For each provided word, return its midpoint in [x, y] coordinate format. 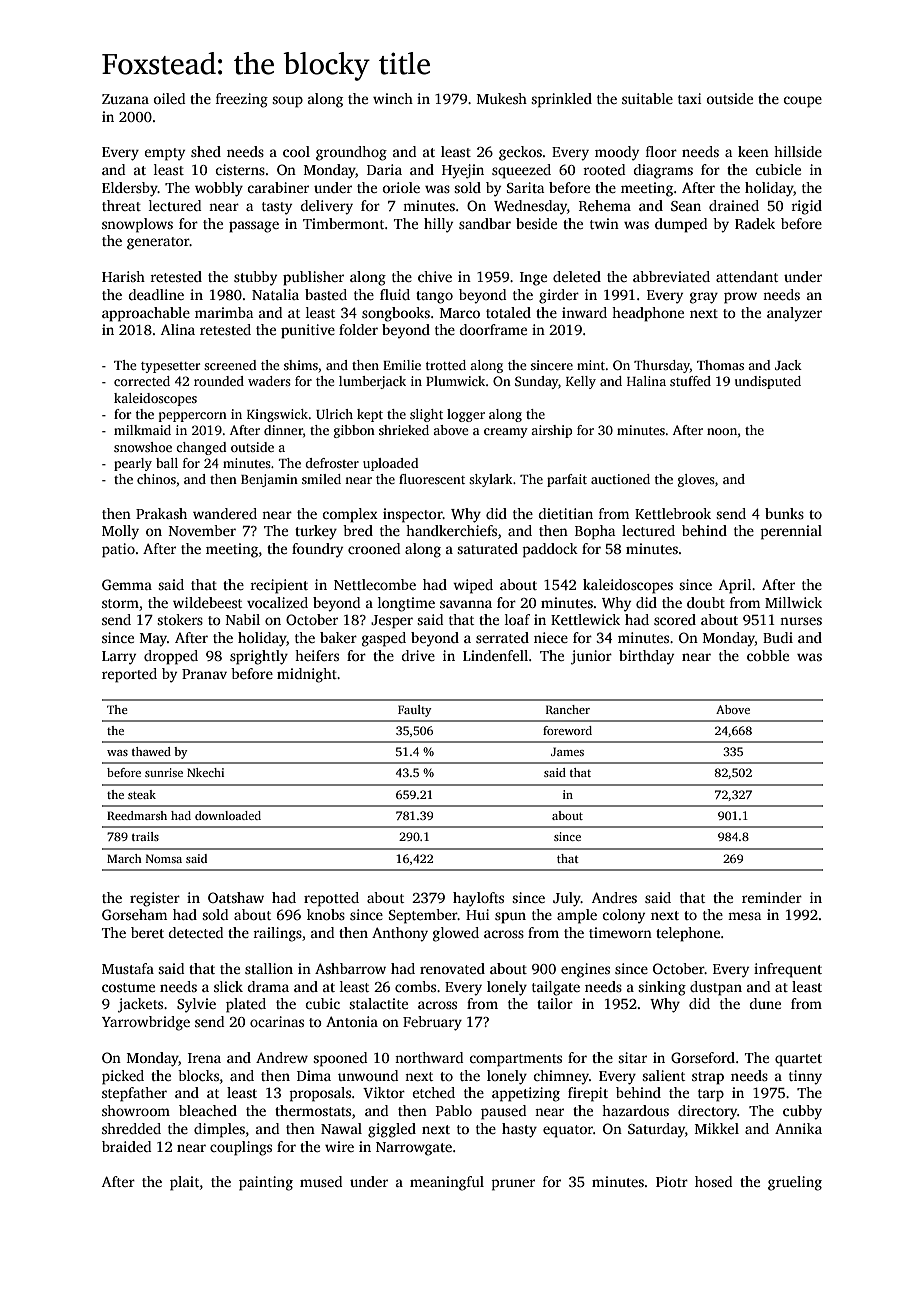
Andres [614, 897]
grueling [795, 1183]
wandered [225, 513]
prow [740, 298]
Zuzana [125, 99]
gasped [384, 639]
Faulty [415, 711]
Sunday [536, 382]
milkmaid [142, 430]
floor [661, 151]
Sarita [525, 187]
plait [185, 1183]
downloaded [228, 815]
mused [321, 1181]
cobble [768, 655]
